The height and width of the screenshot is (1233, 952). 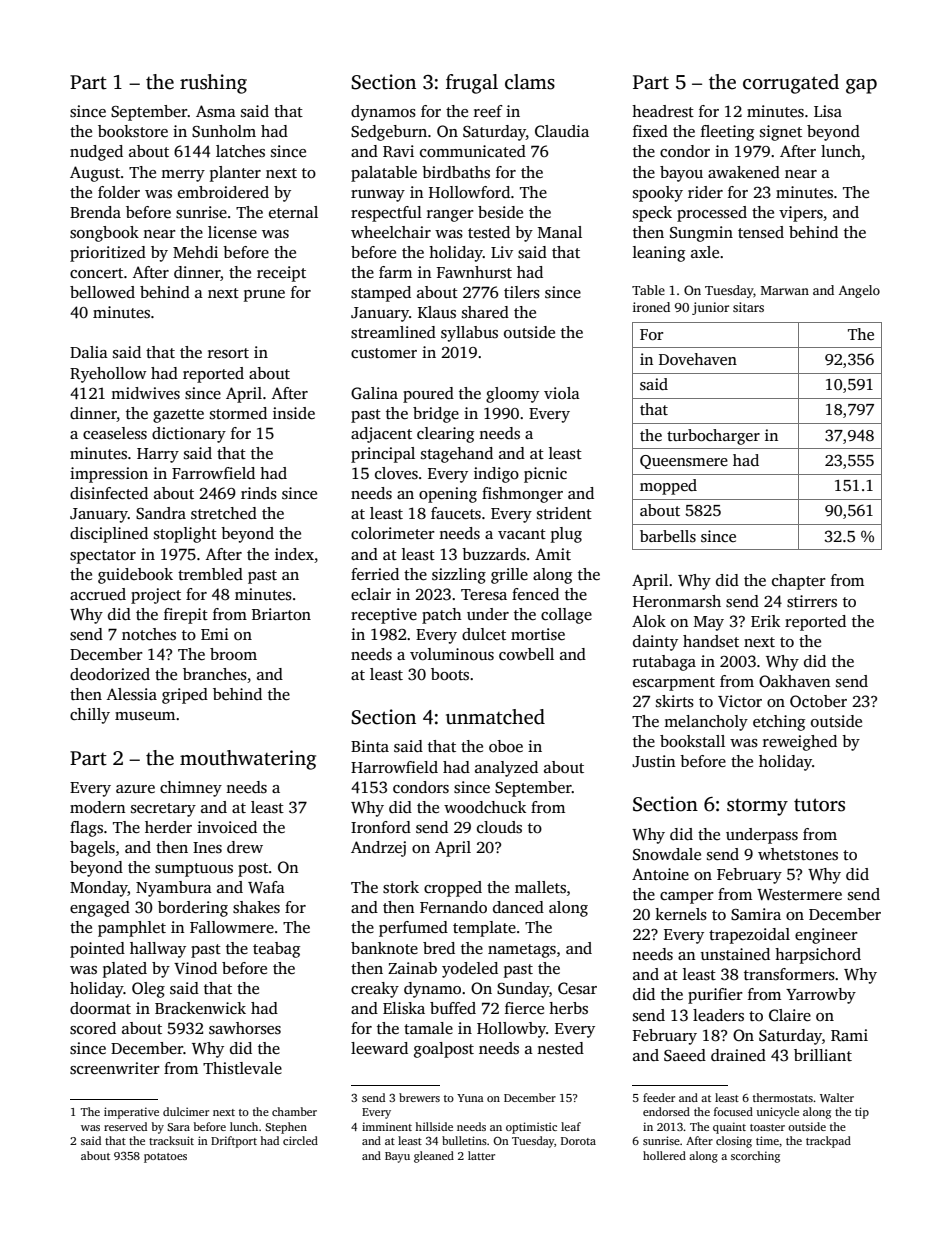 I want to click on bellowed, so click(x=102, y=292).
